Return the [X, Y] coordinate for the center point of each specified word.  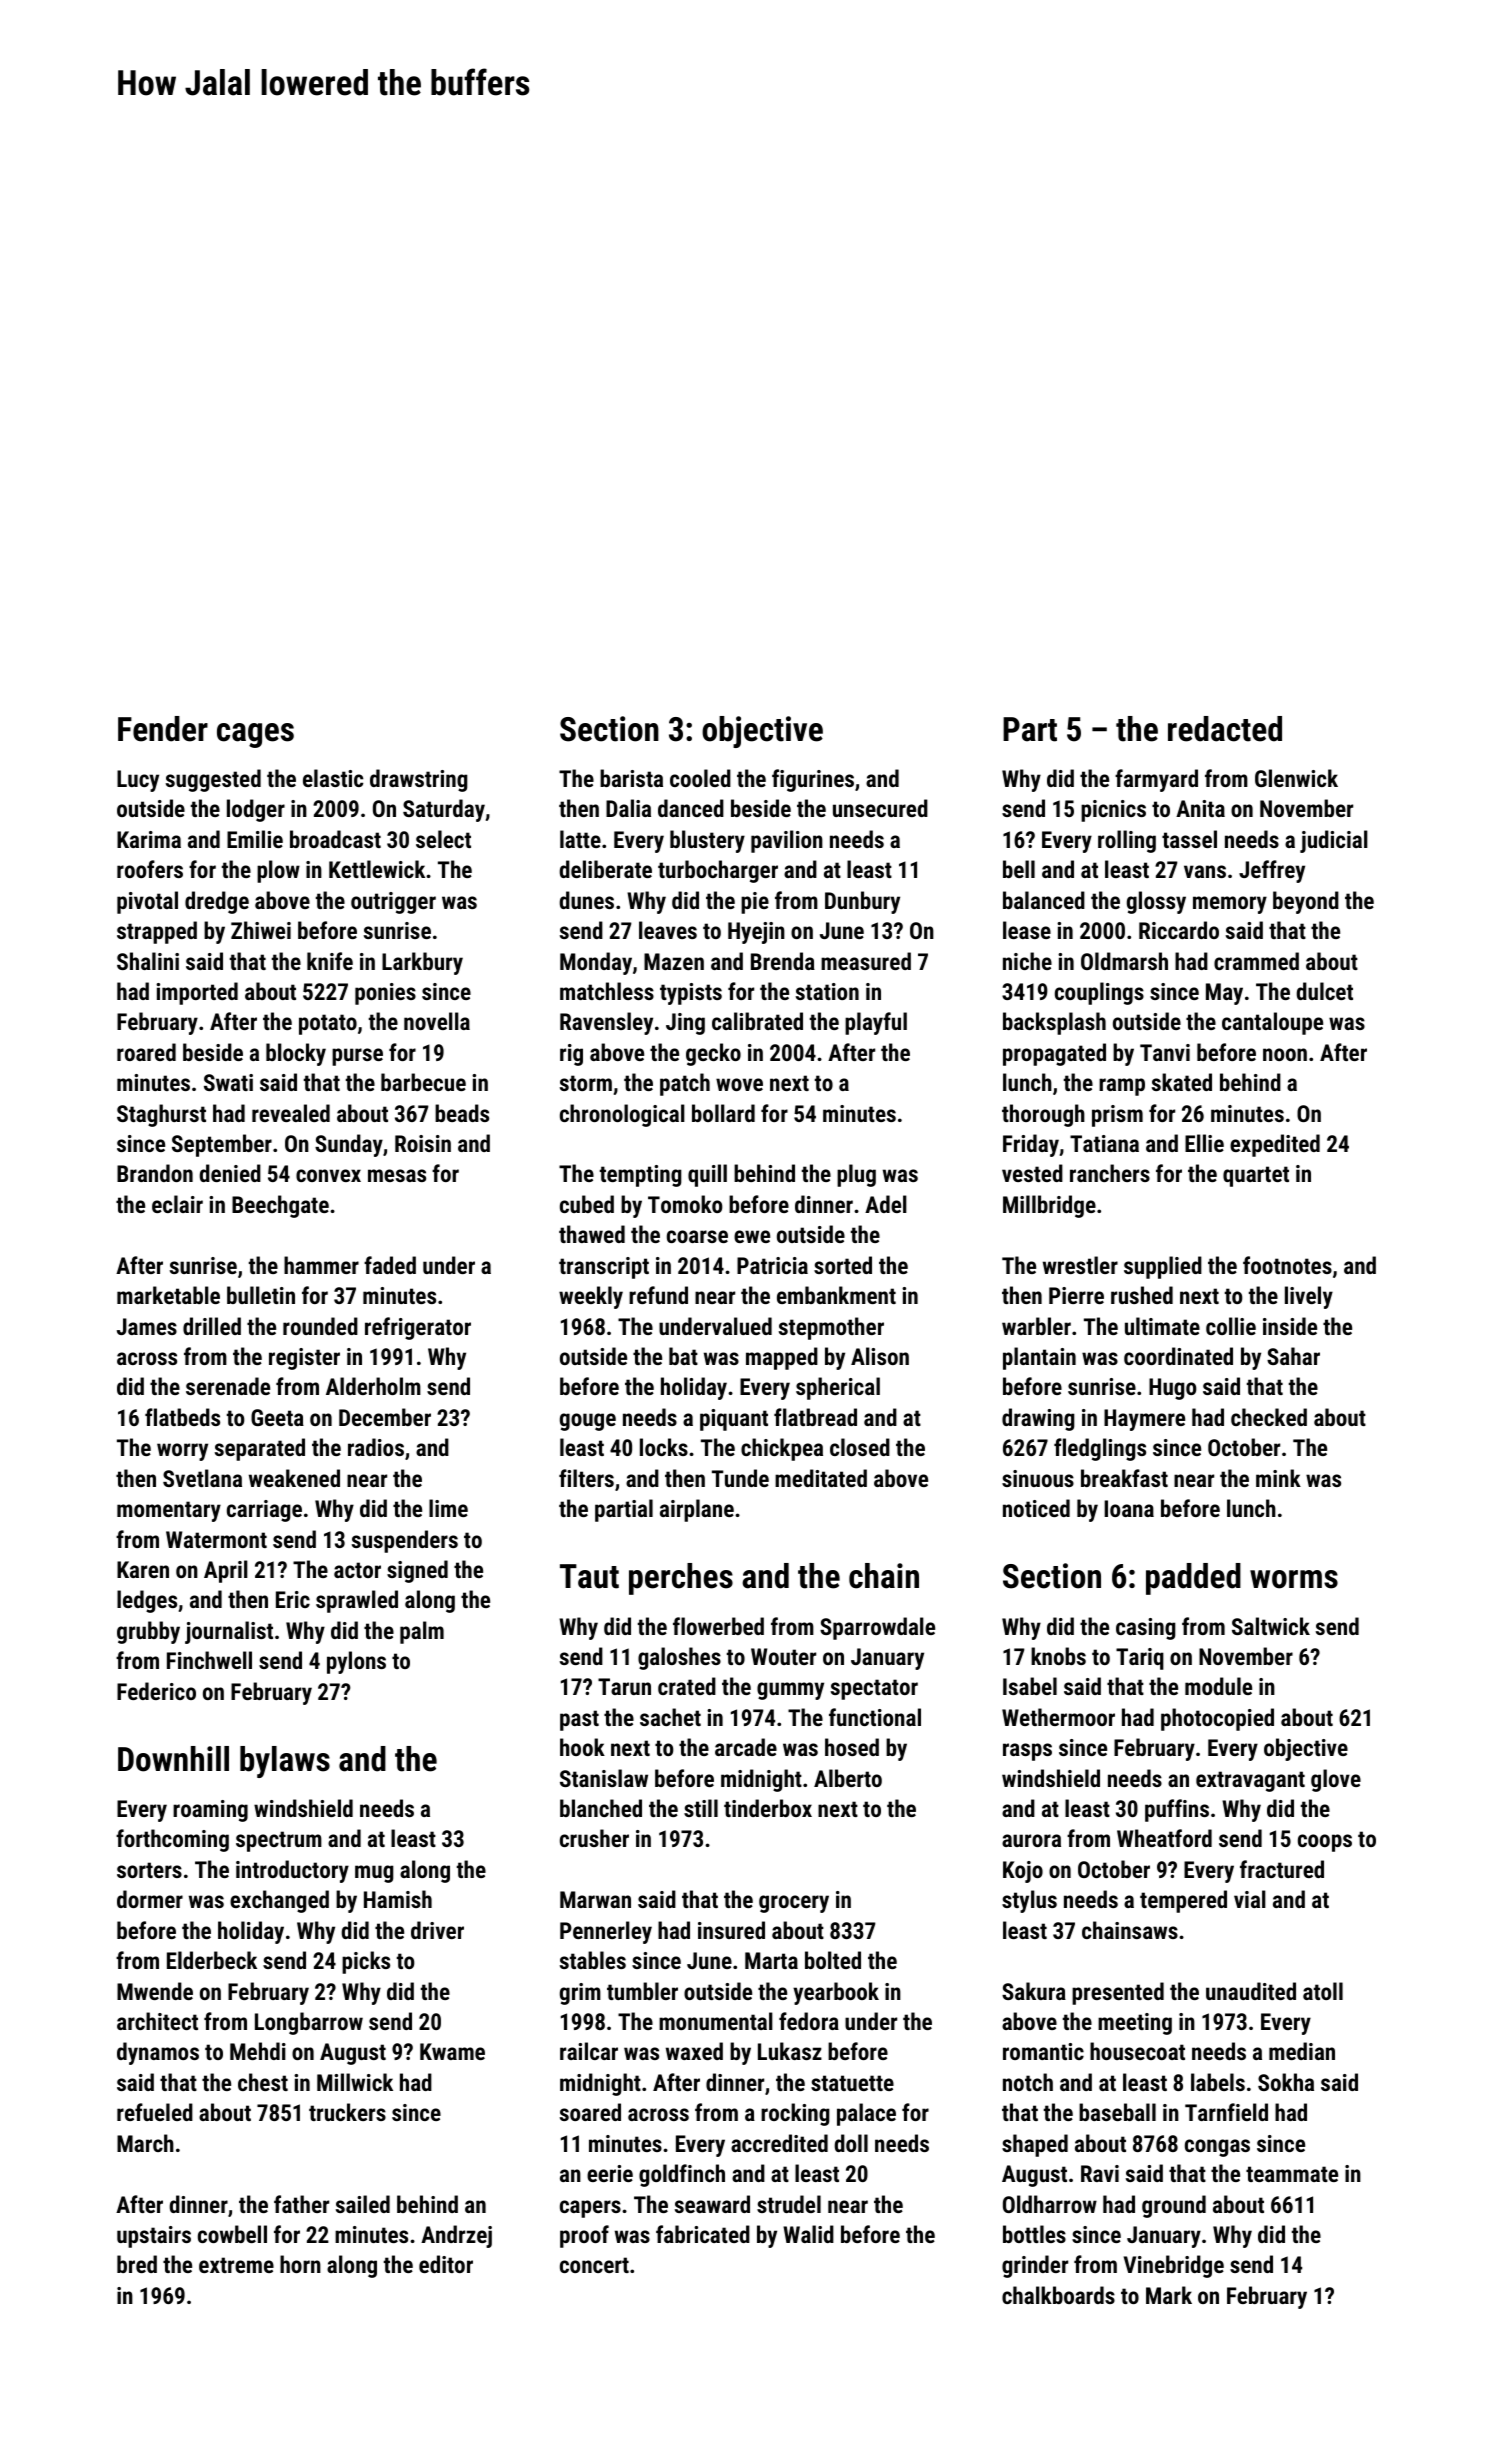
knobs [1058, 1656]
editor [446, 2264]
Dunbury [862, 902]
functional [875, 1717]
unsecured [880, 808]
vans [1205, 871]
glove [1336, 1780]
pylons [356, 1662]
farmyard [1156, 780]
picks [366, 1962]
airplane [697, 1510]
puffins [1177, 1810]
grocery [794, 1904]
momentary [169, 1511]
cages [255, 735]
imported [197, 993]
